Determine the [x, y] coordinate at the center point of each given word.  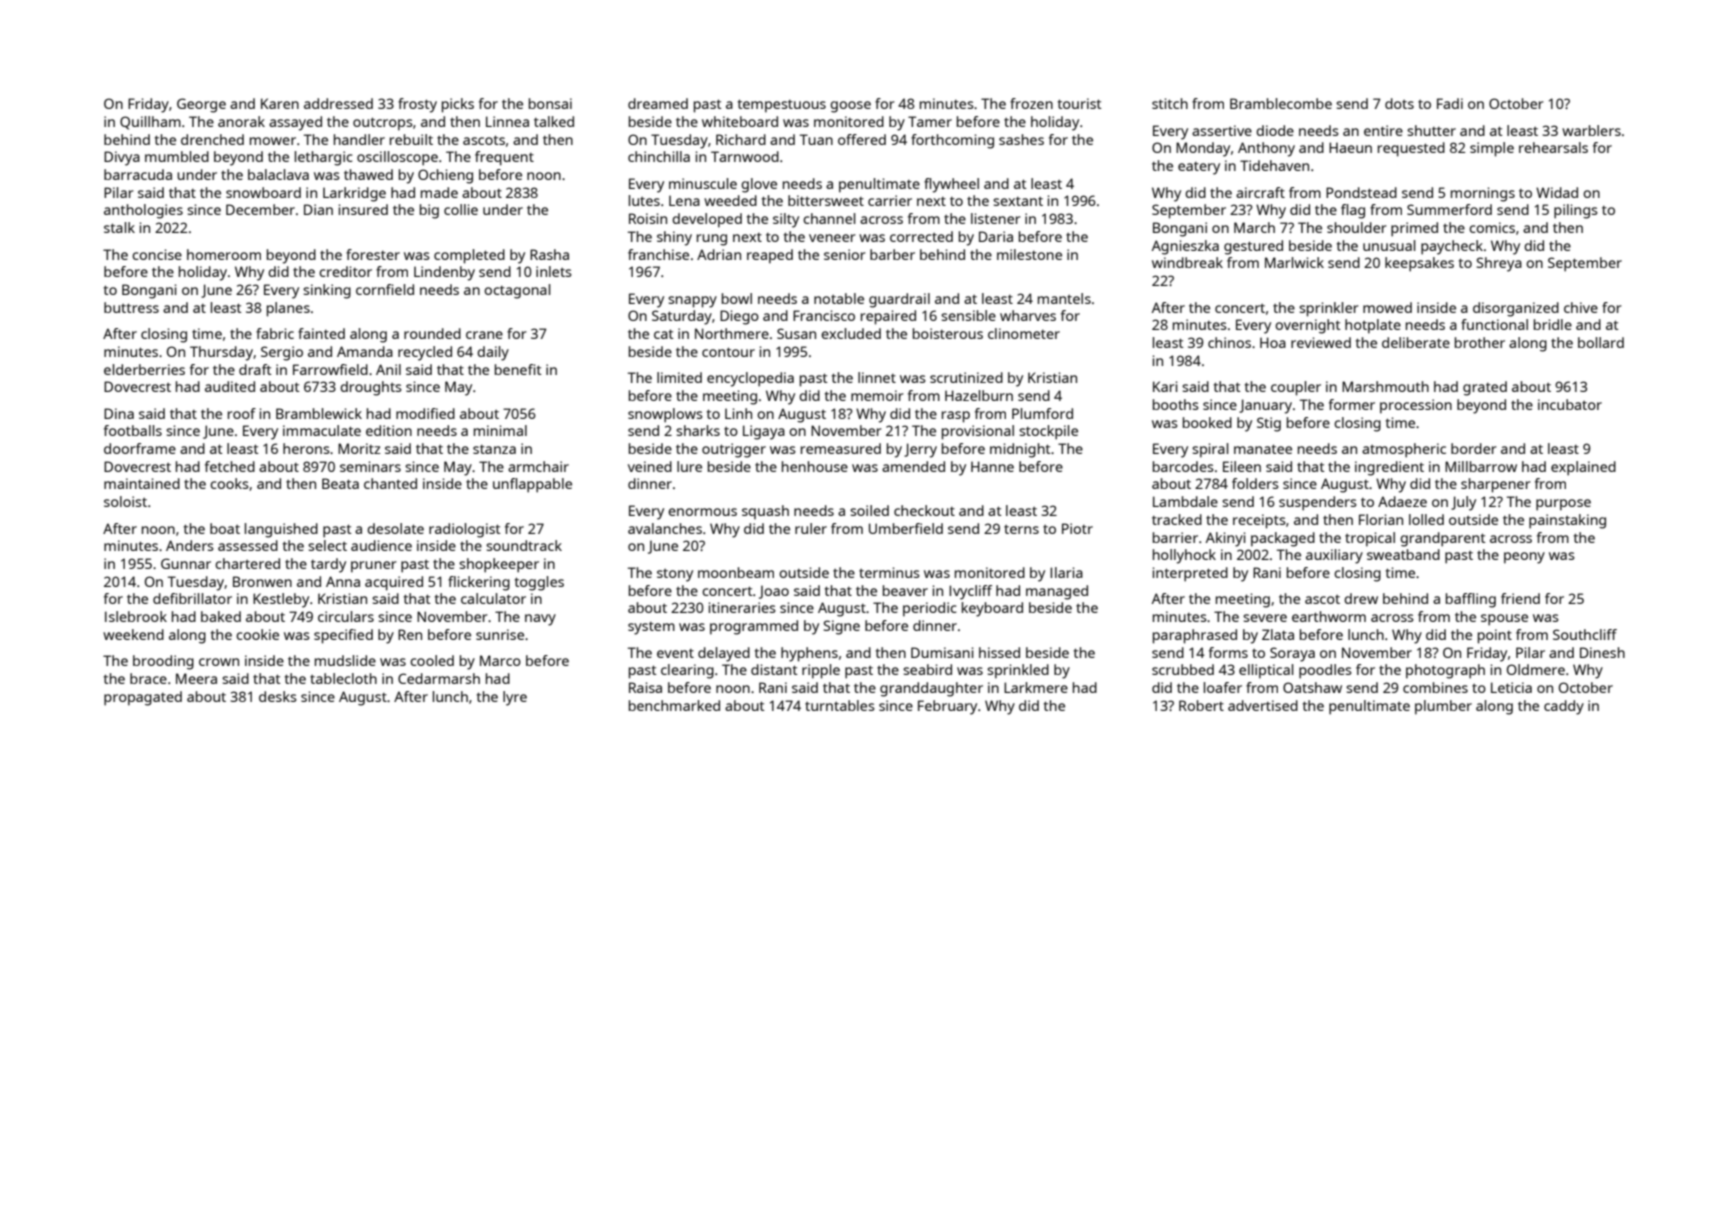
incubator [1570, 404]
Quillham [150, 123]
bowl [737, 298]
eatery [1199, 168]
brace [148, 678]
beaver [905, 590]
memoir [877, 395]
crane [484, 335]
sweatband [1403, 554]
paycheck [1452, 247]
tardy [328, 565]
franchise [658, 254]
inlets [554, 271]
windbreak [1187, 262]
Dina [119, 413]
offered [862, 139]
